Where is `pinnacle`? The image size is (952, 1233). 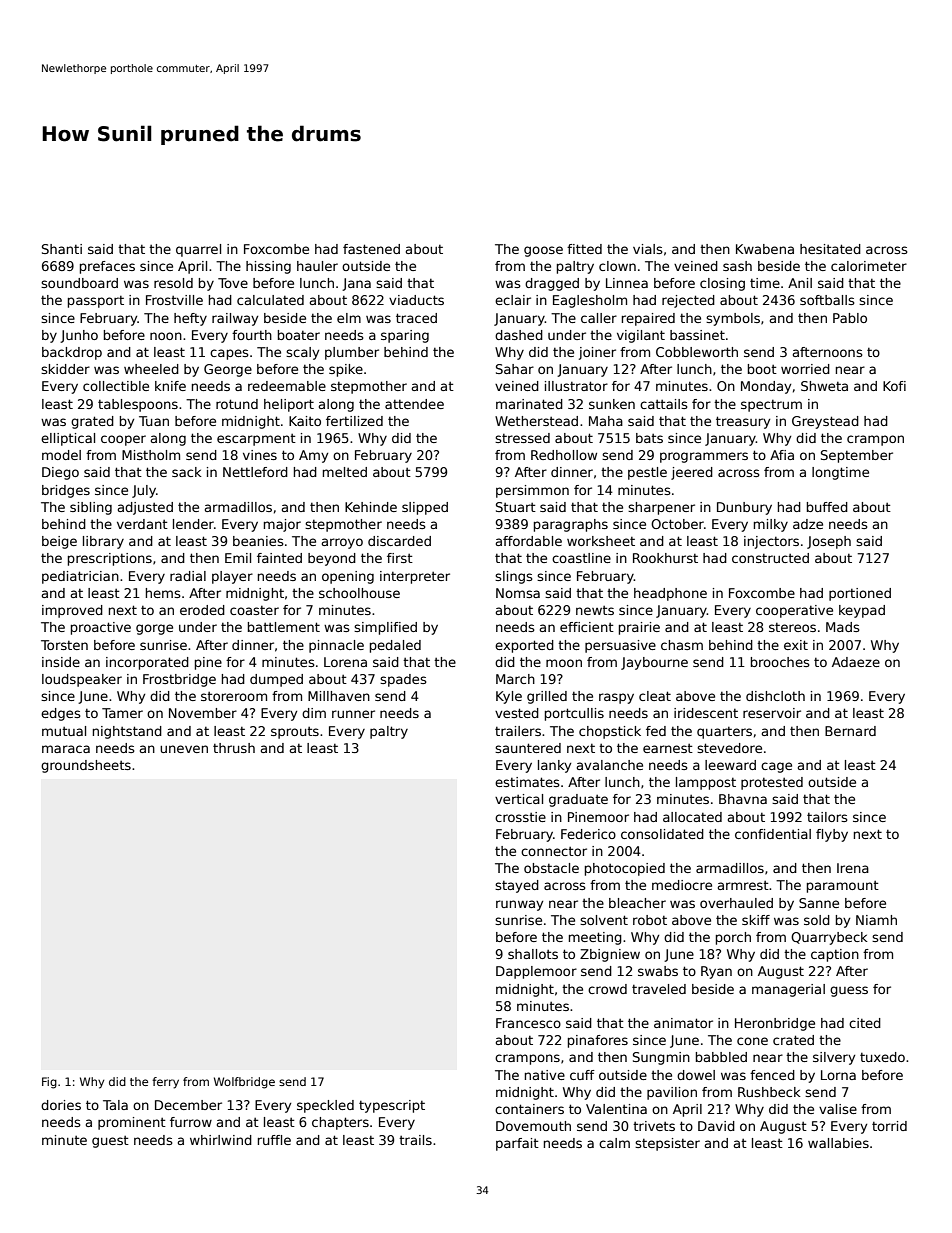
pinnacle is located at coordinates (336, 646).
